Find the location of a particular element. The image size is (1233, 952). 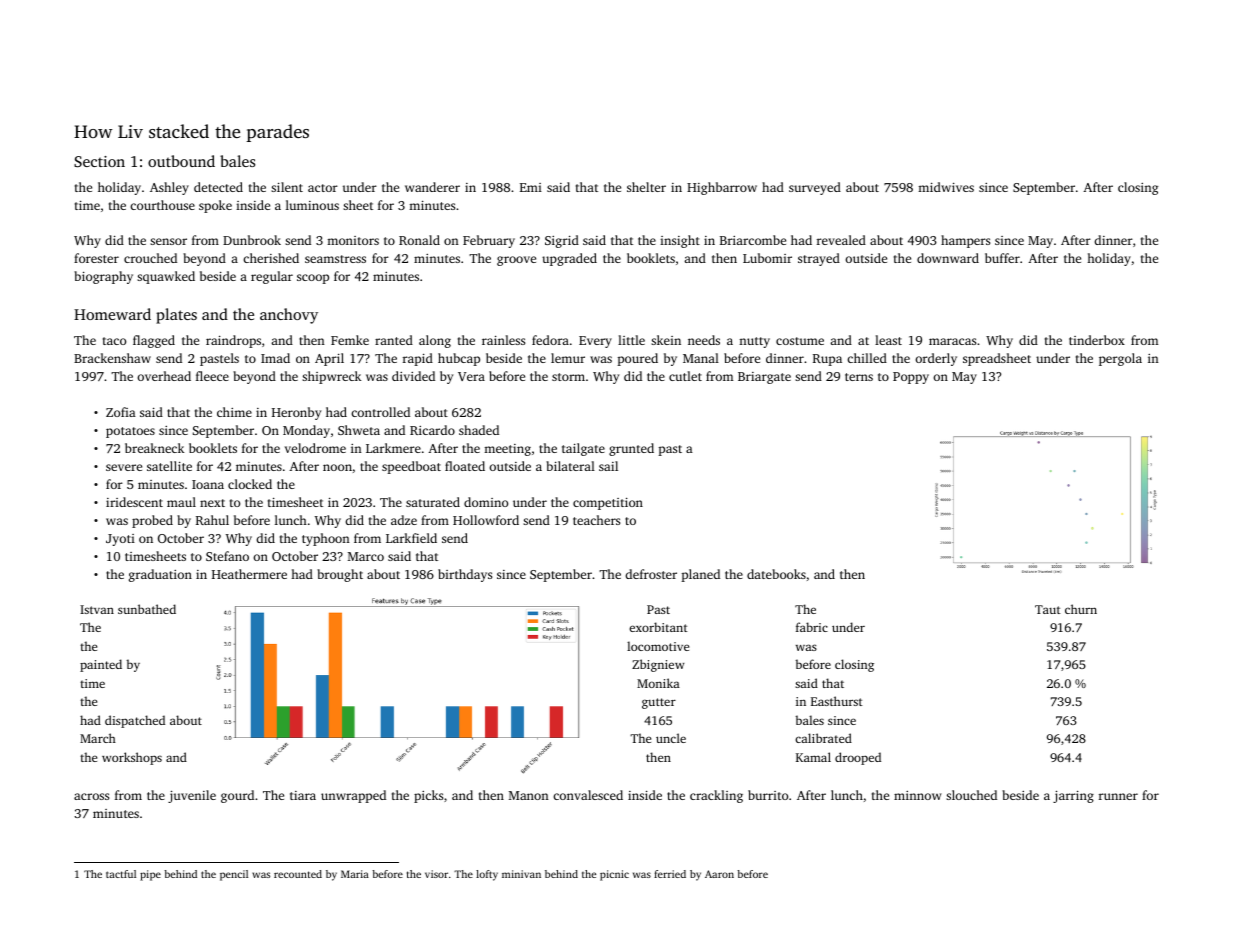

gourd is located at coordinates (237, 796).
